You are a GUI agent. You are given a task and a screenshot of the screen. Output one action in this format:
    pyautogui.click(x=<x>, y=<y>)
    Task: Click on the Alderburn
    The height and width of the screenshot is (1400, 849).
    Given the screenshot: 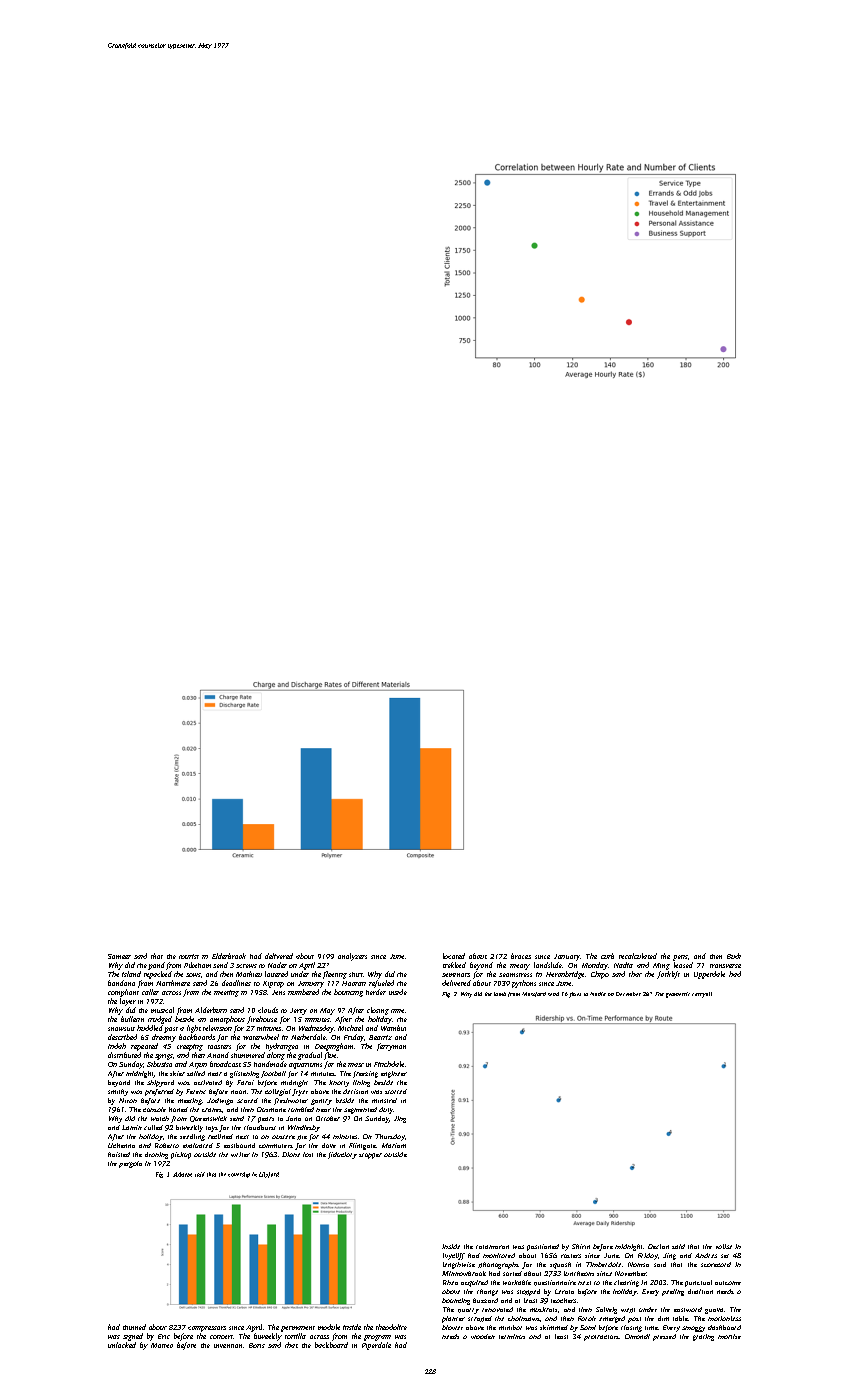 What is the action you would take?
    pyautogui.click(x=211, y=1010)
